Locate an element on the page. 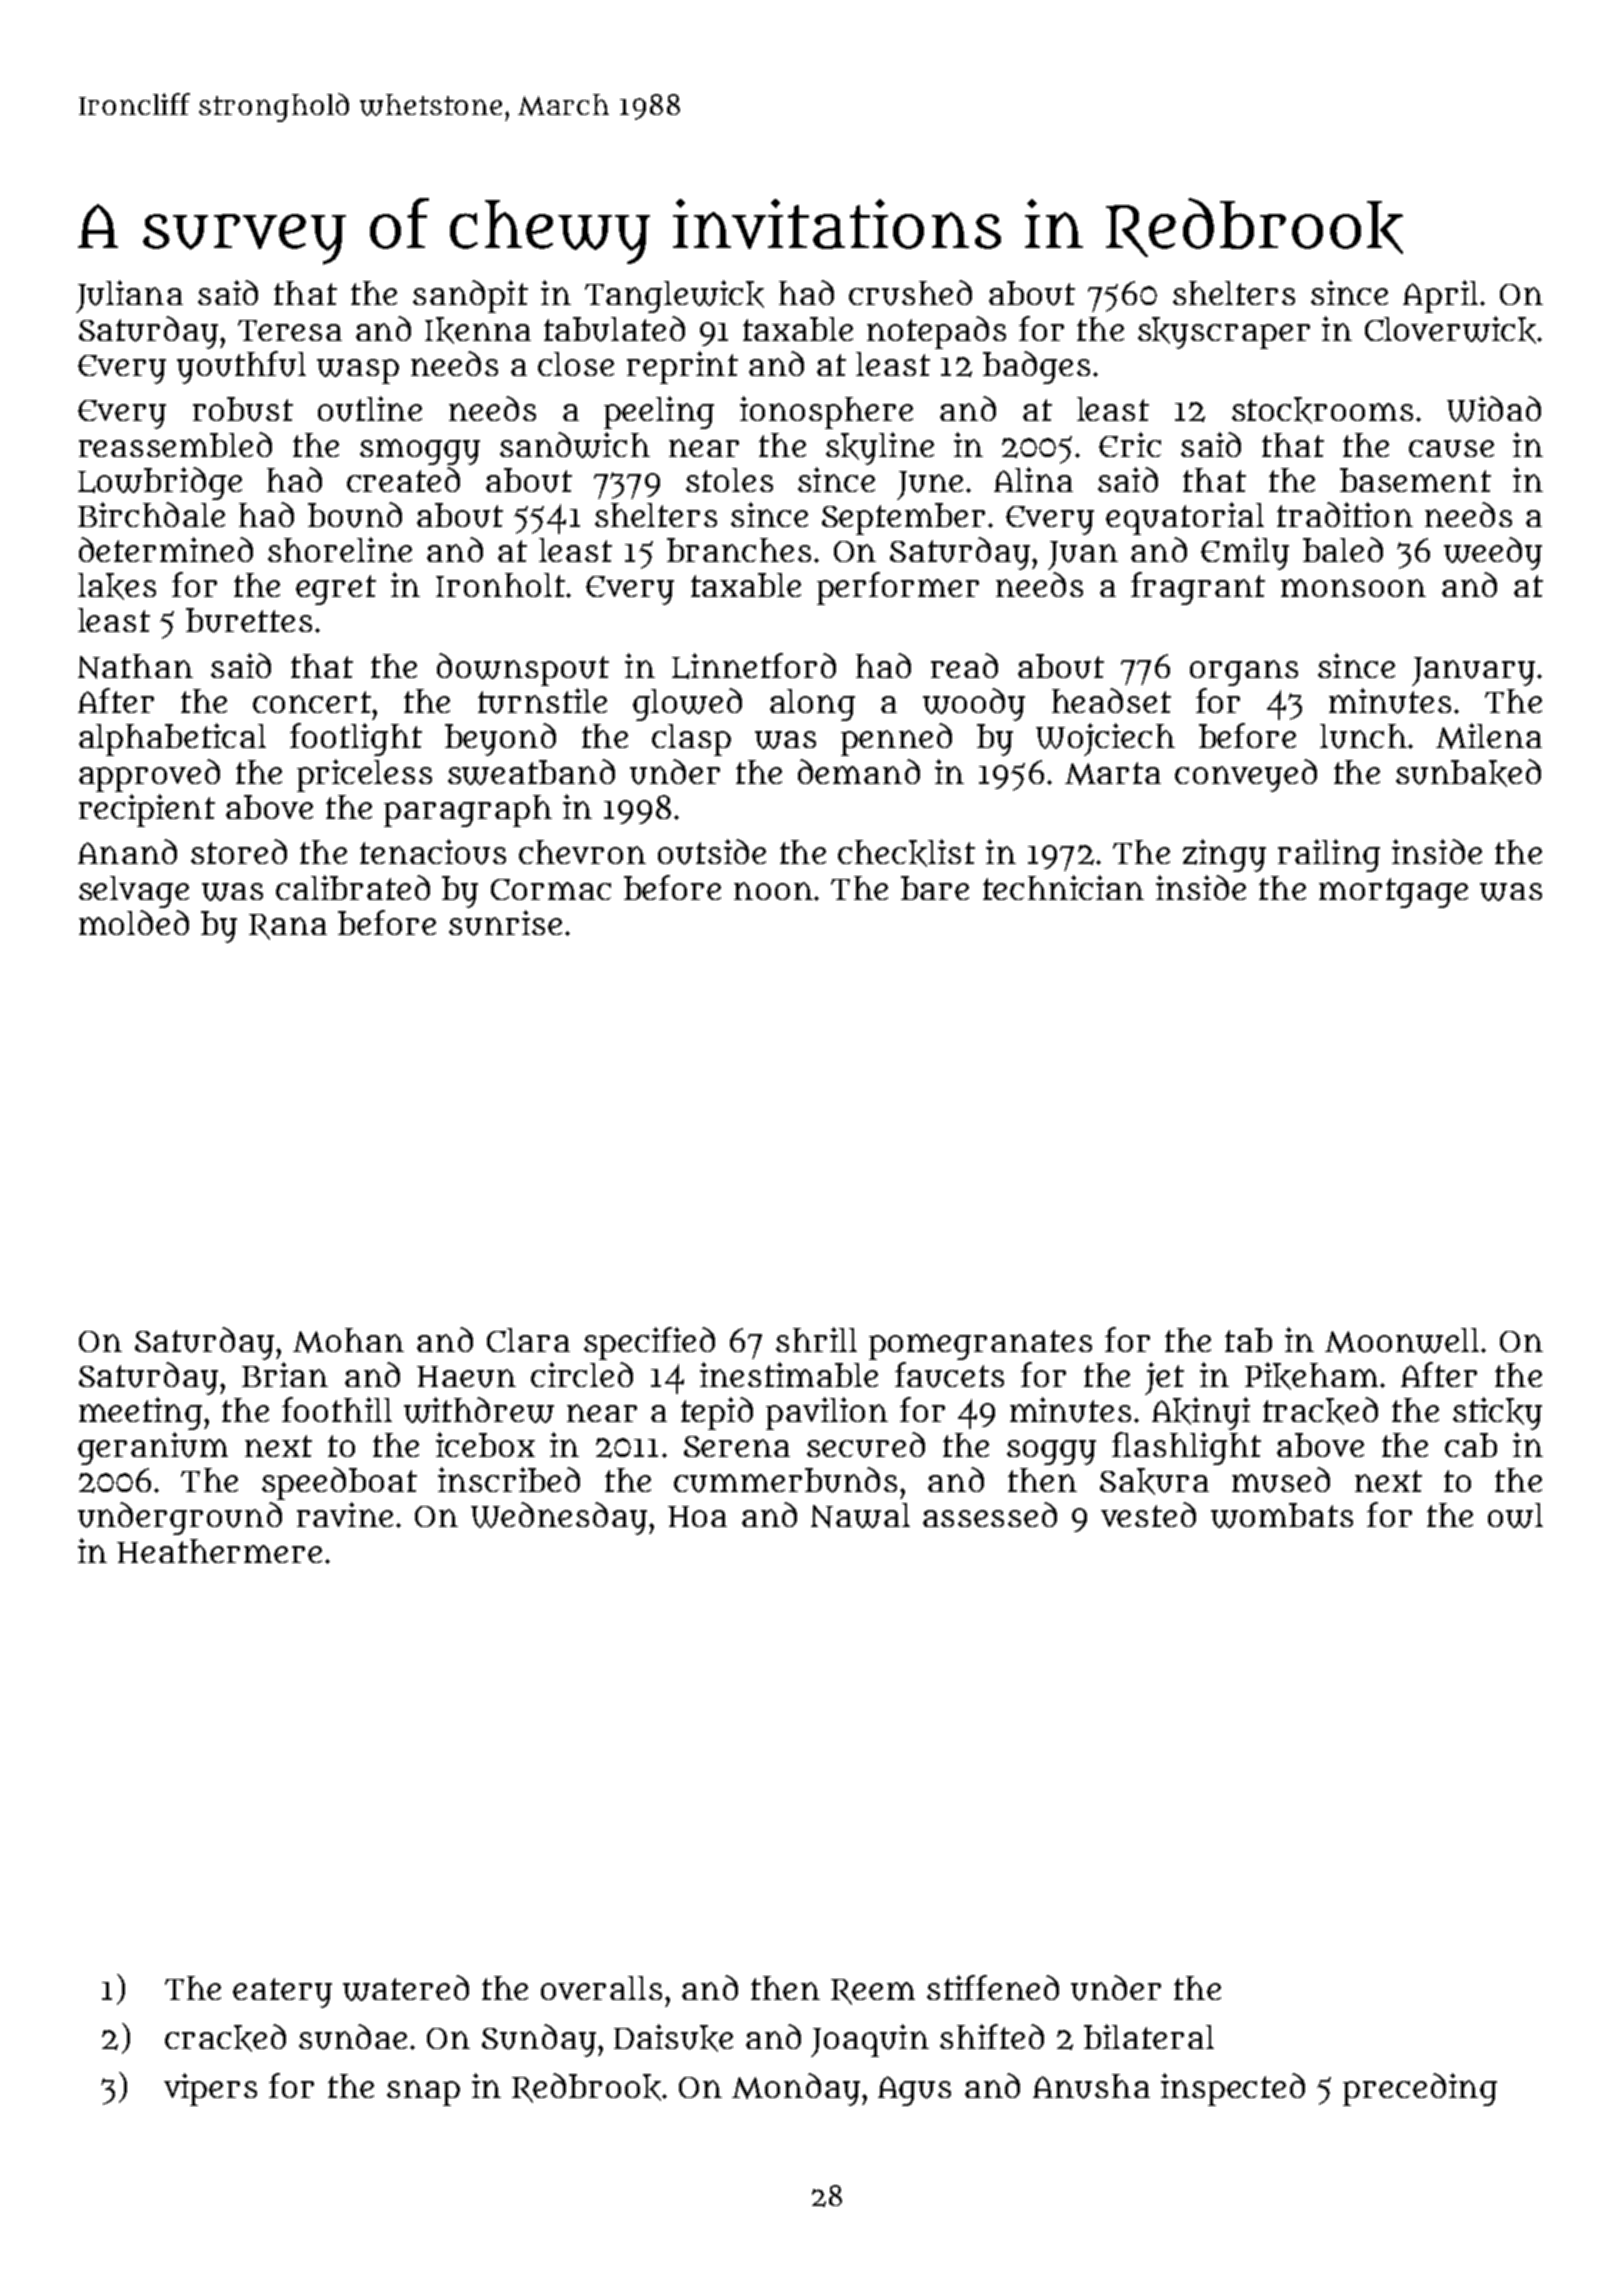  Anand is located at coordinates (127, 851).
